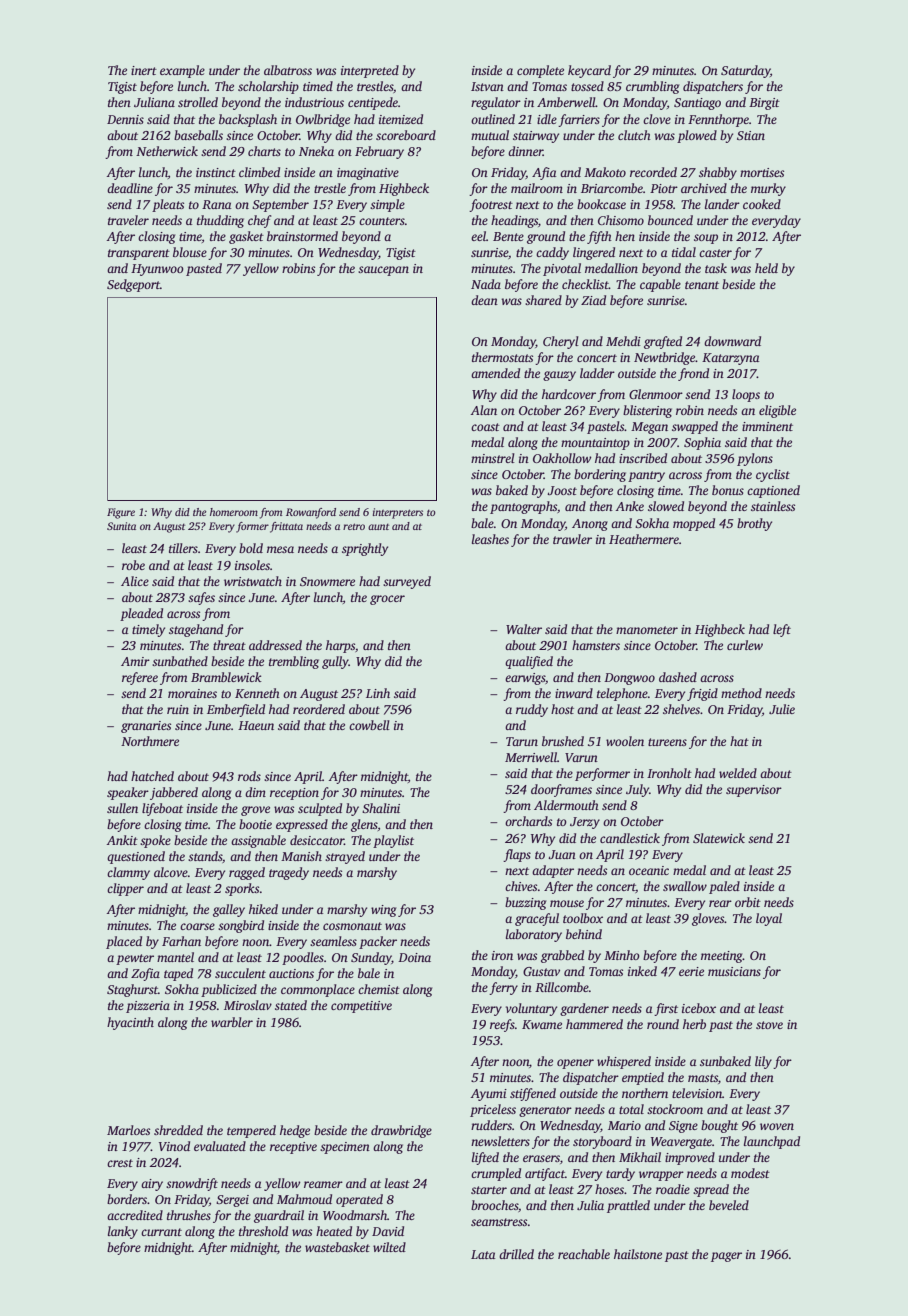  What do you see at coordinates (304, 1199) in the screenshot?
I see `Mahmoud` at bounding box center [304, 1199].
